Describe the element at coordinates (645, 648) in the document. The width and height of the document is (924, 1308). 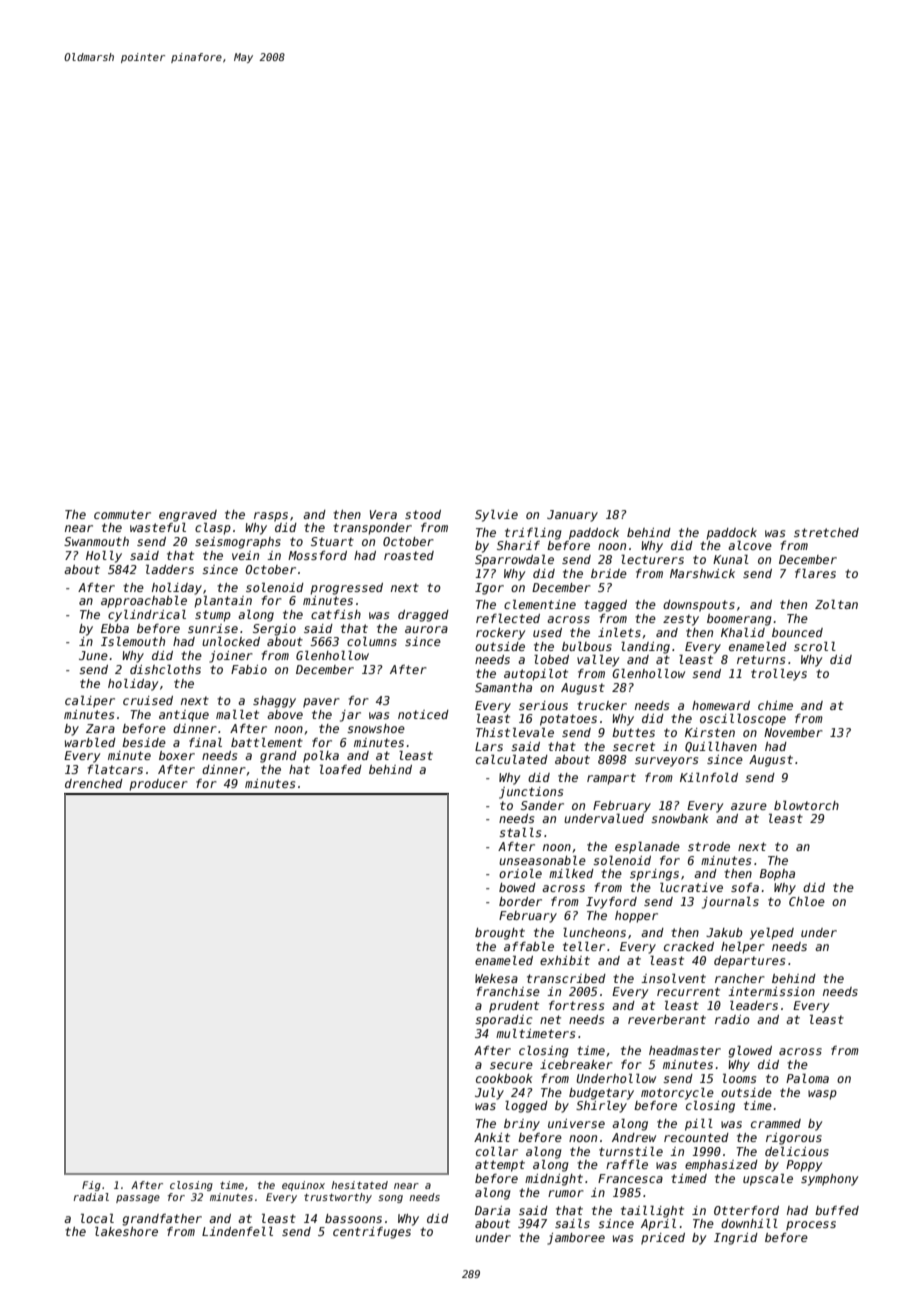
I see `landing` at that location.
